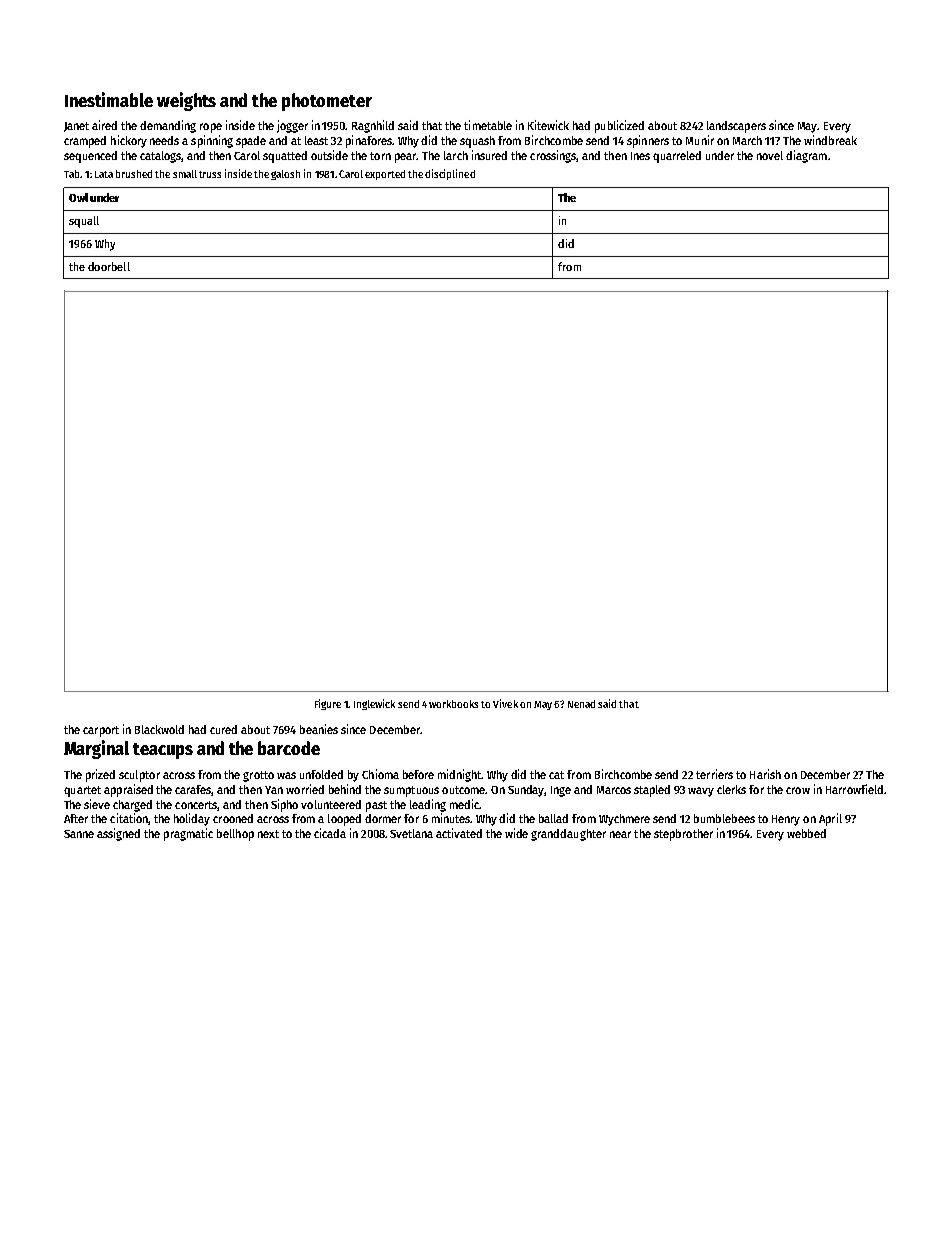  Describe the element at coordinates (450, 174) in the page. I see `disciplined` at that location.
